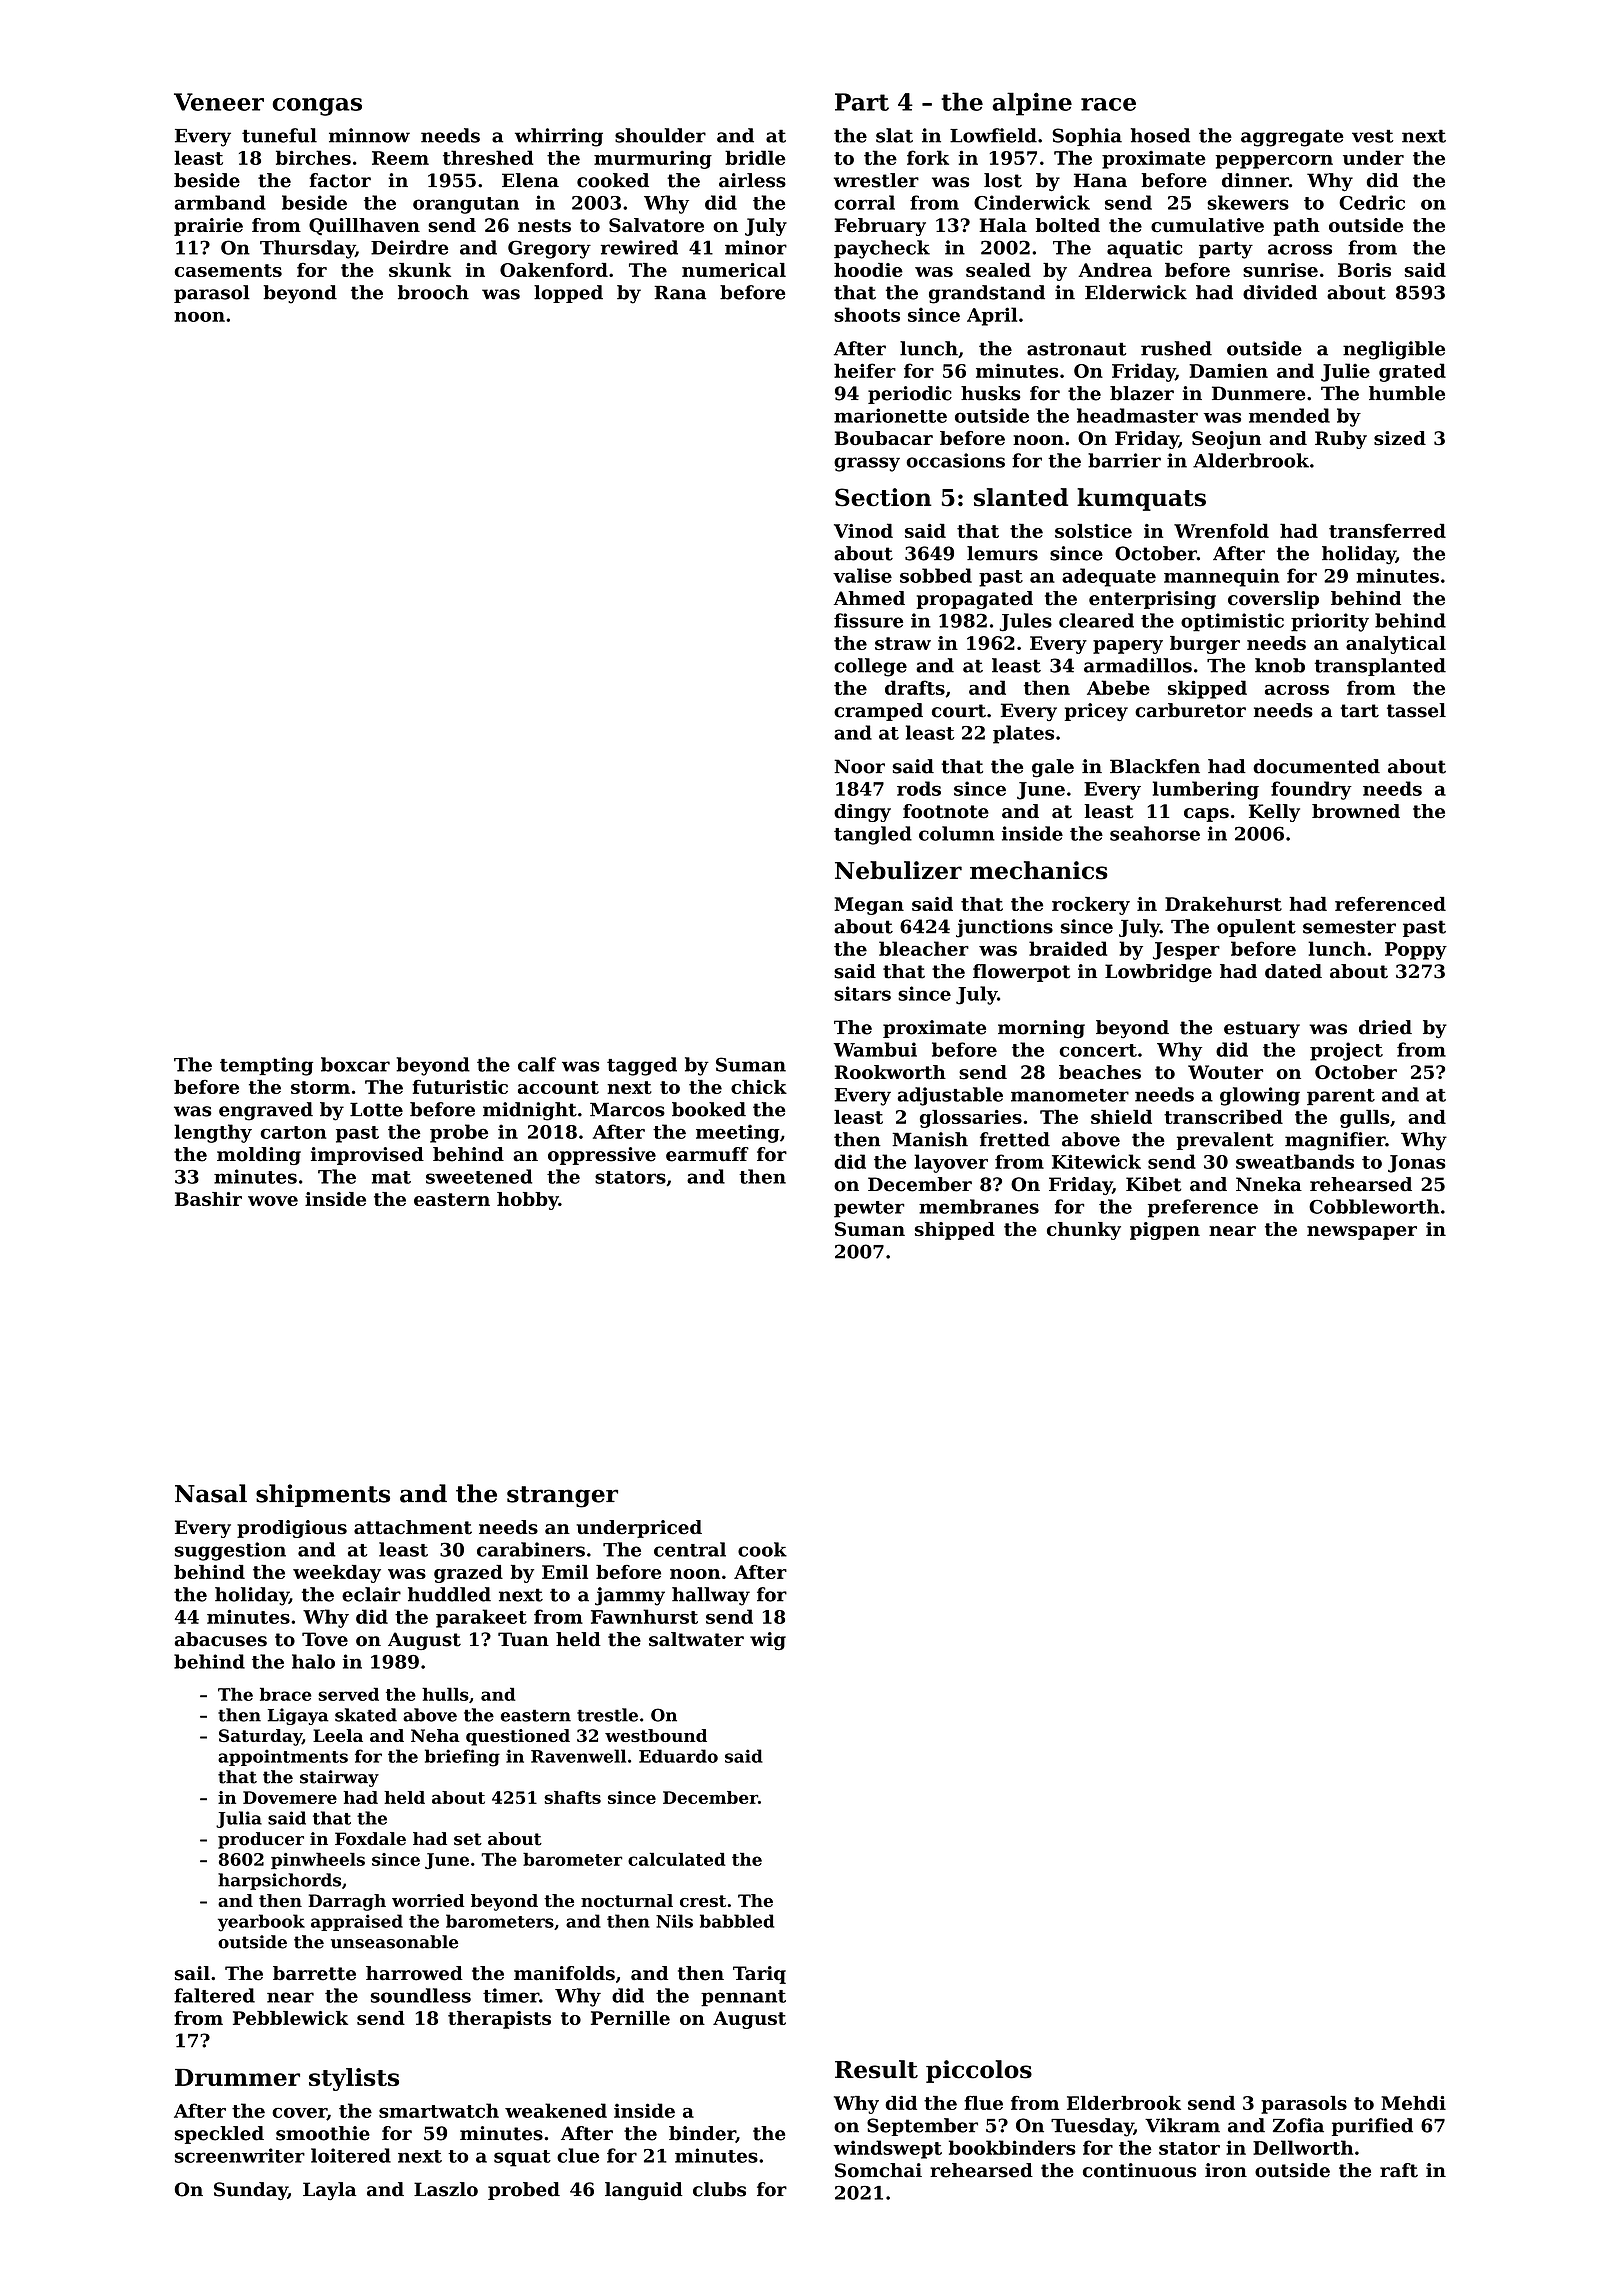 Image resolution: width=1620 pixels, height=2292 pixels. What do you see at coordinates (1373, 136) in the screenshot?
I see `vest` at bounding box center [1373, 136].
